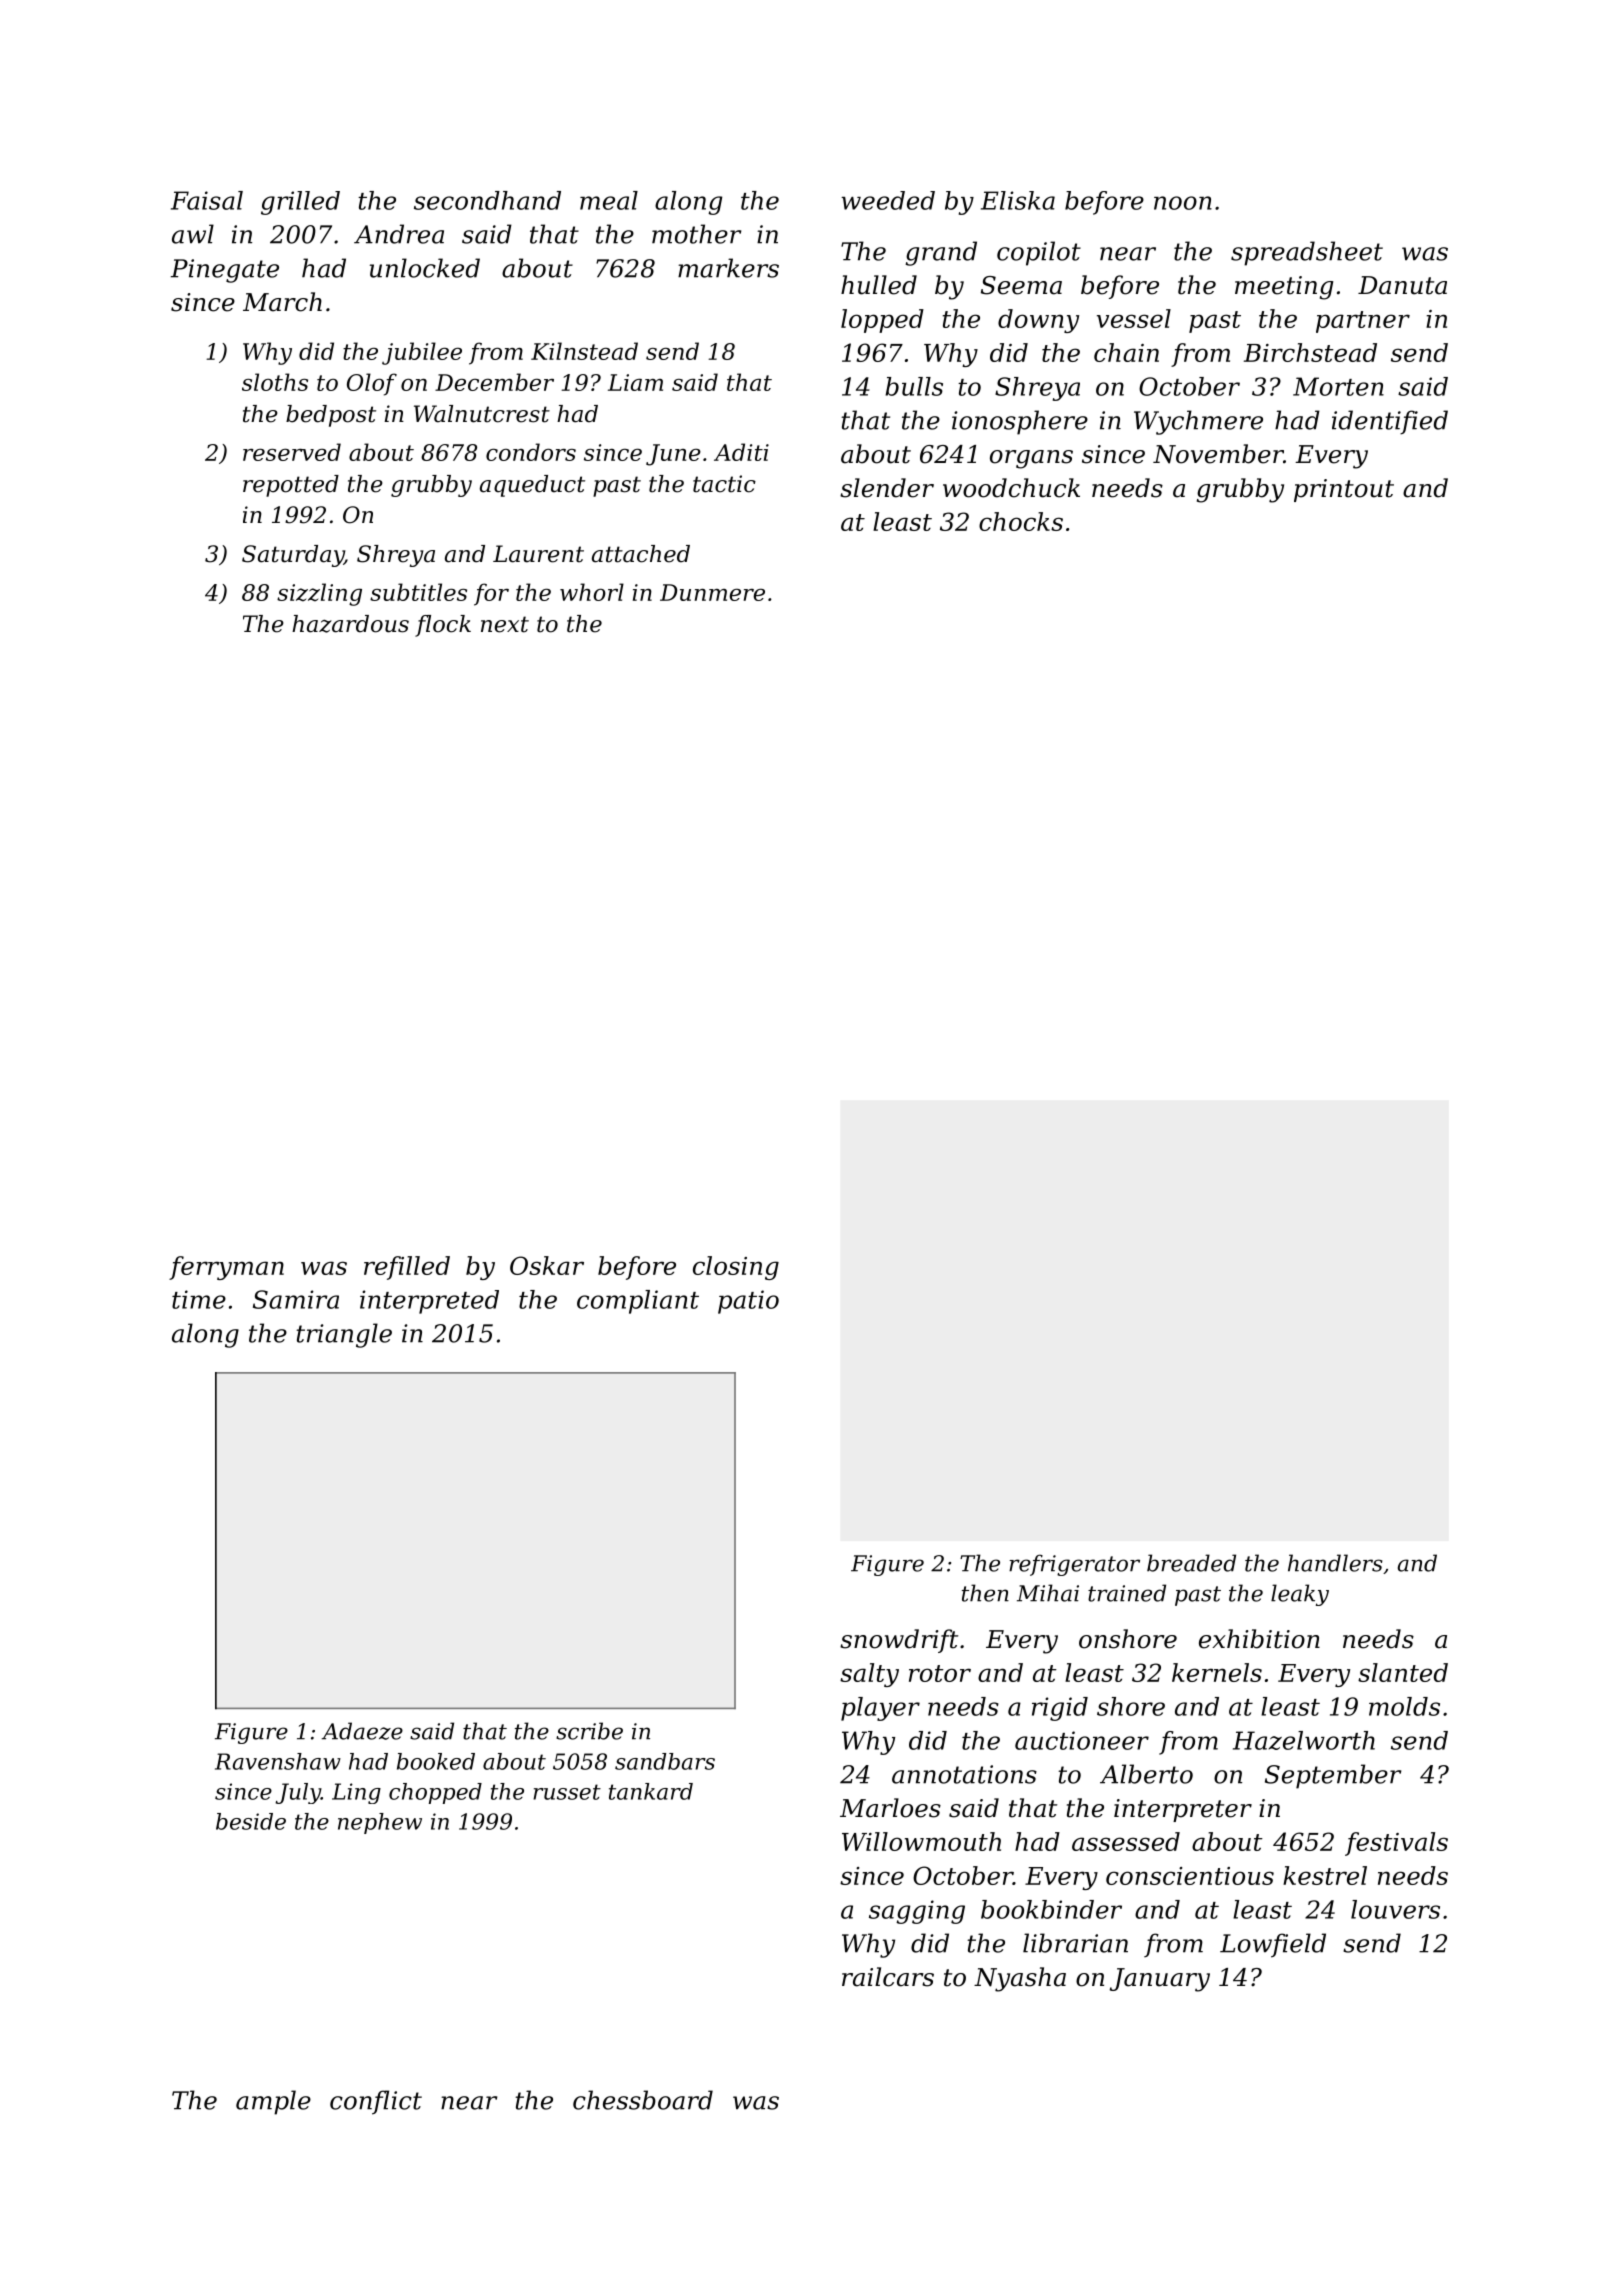 The height and width of the screenshot is (2292, 1620). What do you see at coordinates (584, 351) in the screenshot?
I see `Kilnstead` at bounding box center [584, 351].
